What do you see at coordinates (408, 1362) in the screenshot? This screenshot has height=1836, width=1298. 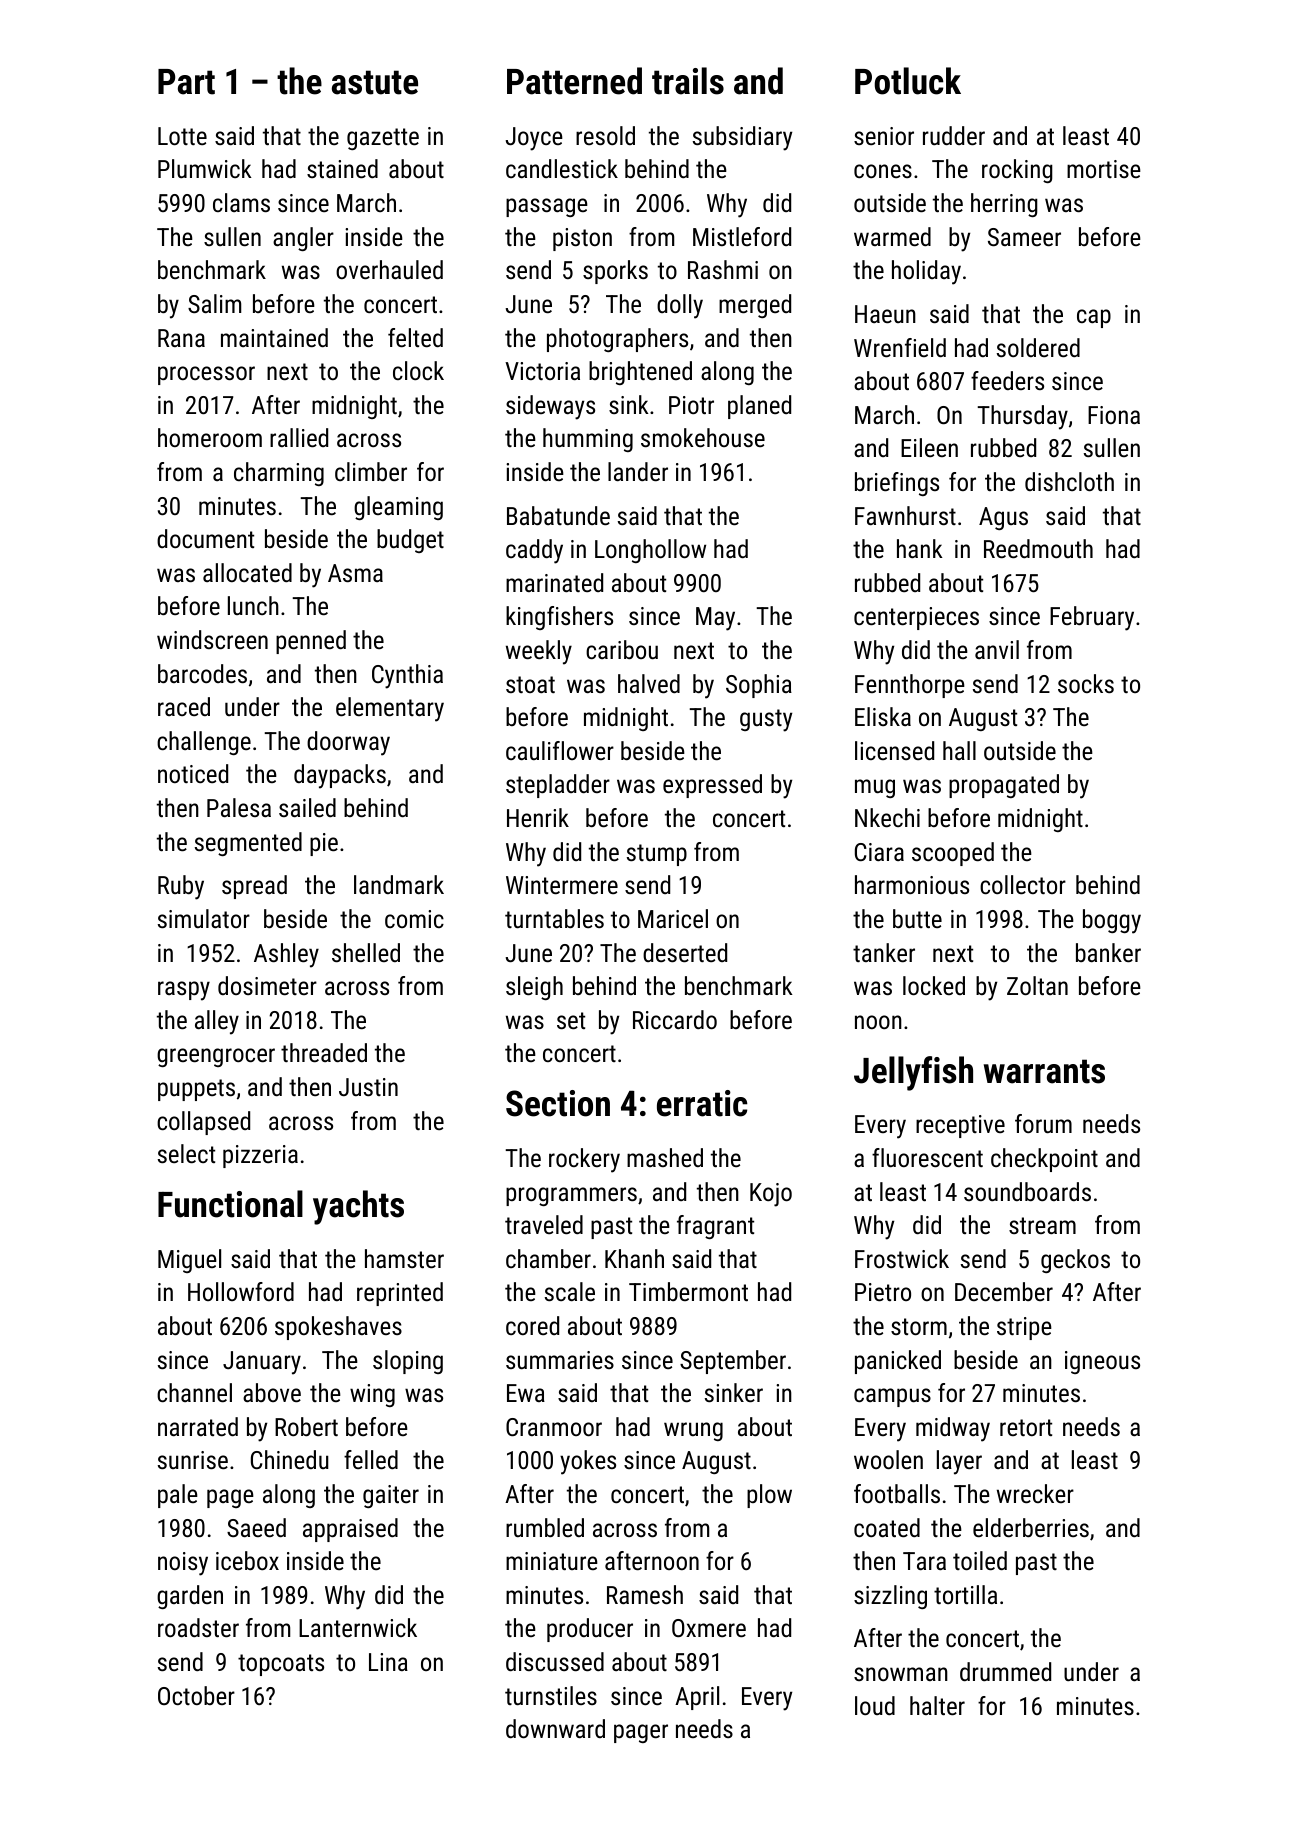 I see `sloping` at bounding box center [408, 1362].
